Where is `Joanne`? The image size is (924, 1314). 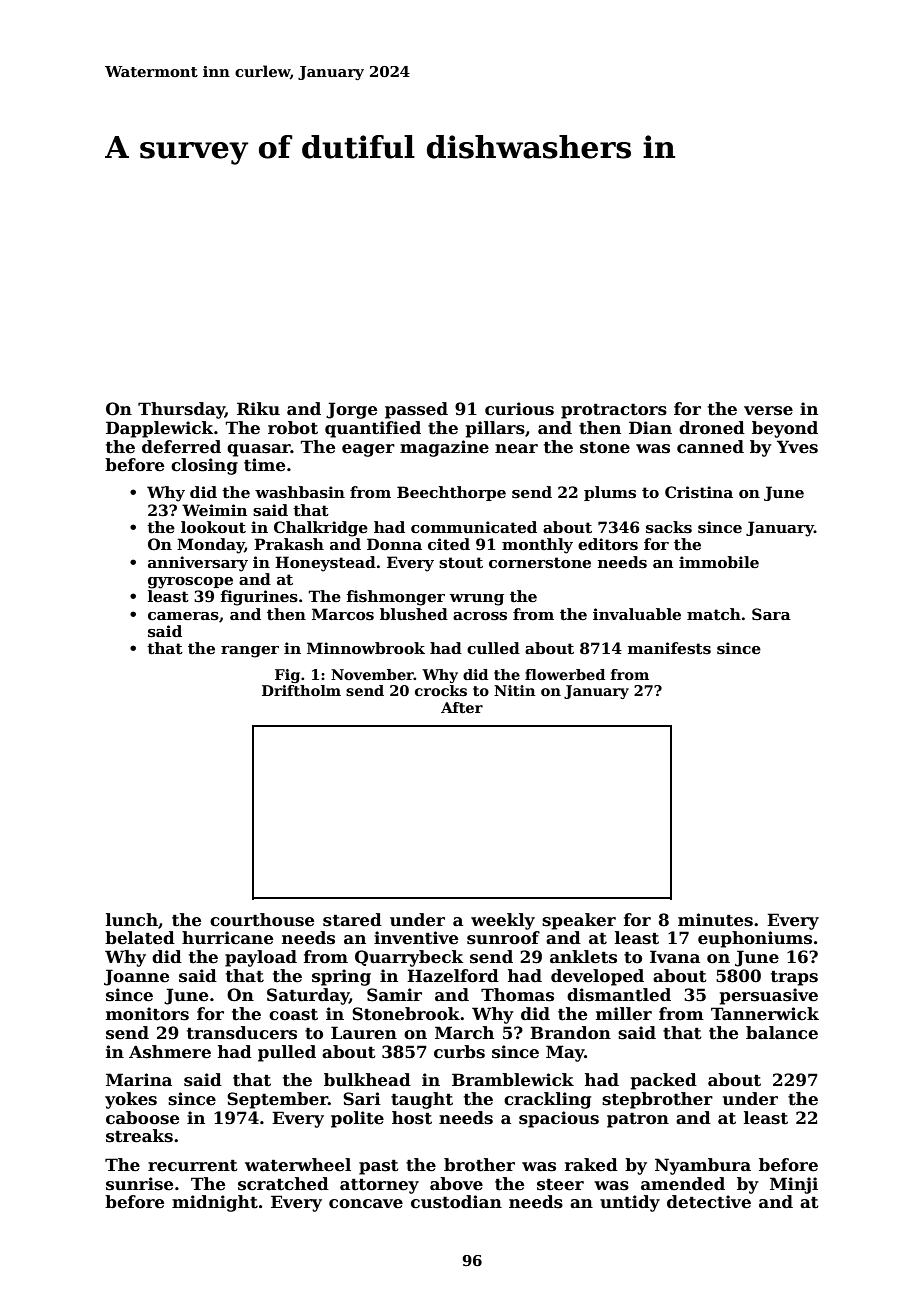 Joanne is located at coordinates (136, 977).
